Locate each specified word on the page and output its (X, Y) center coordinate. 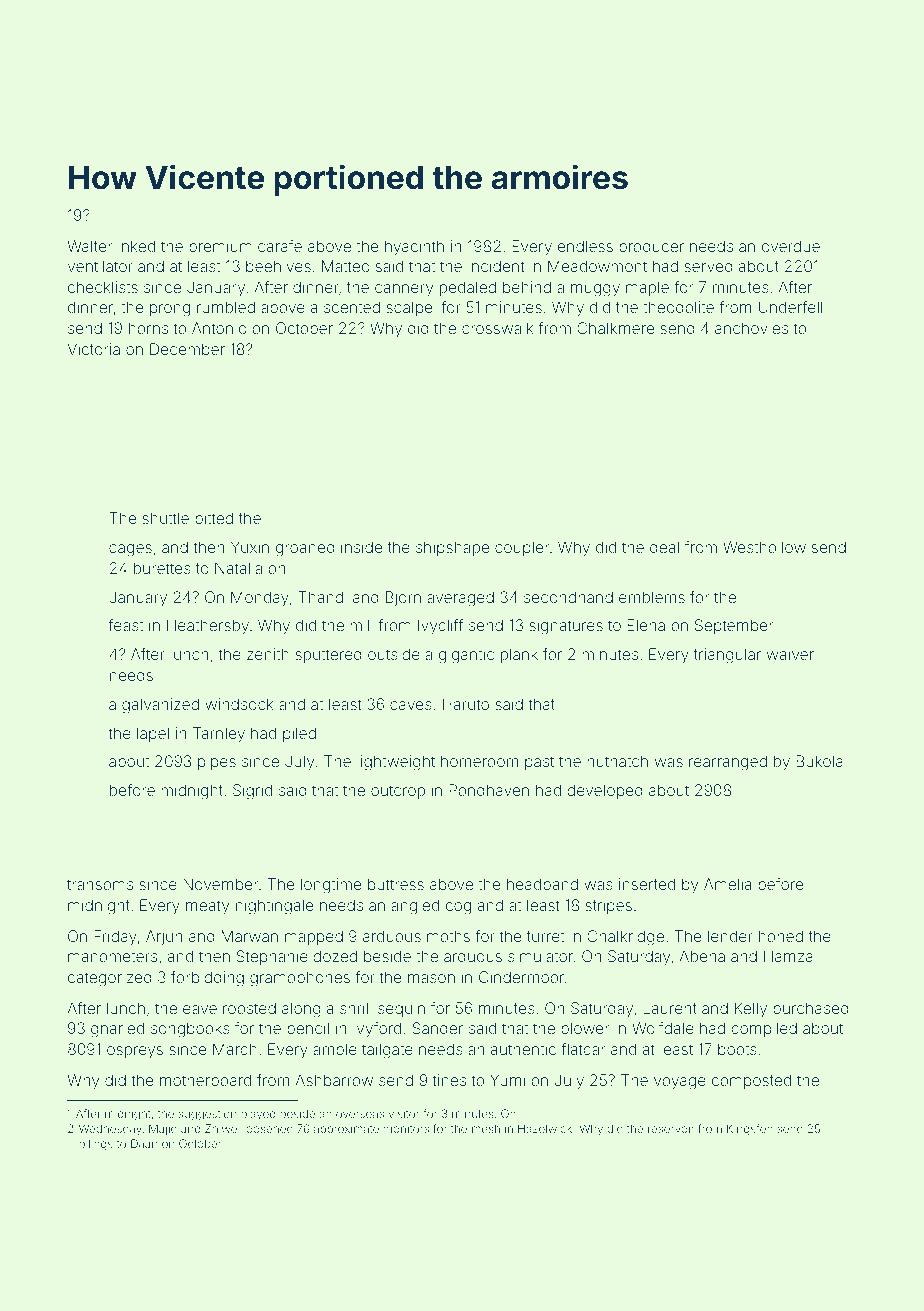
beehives (278, 266)
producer (651, 247)
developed (605, 791)
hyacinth (414, 248)
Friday (115, 938)
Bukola (819, 761)
